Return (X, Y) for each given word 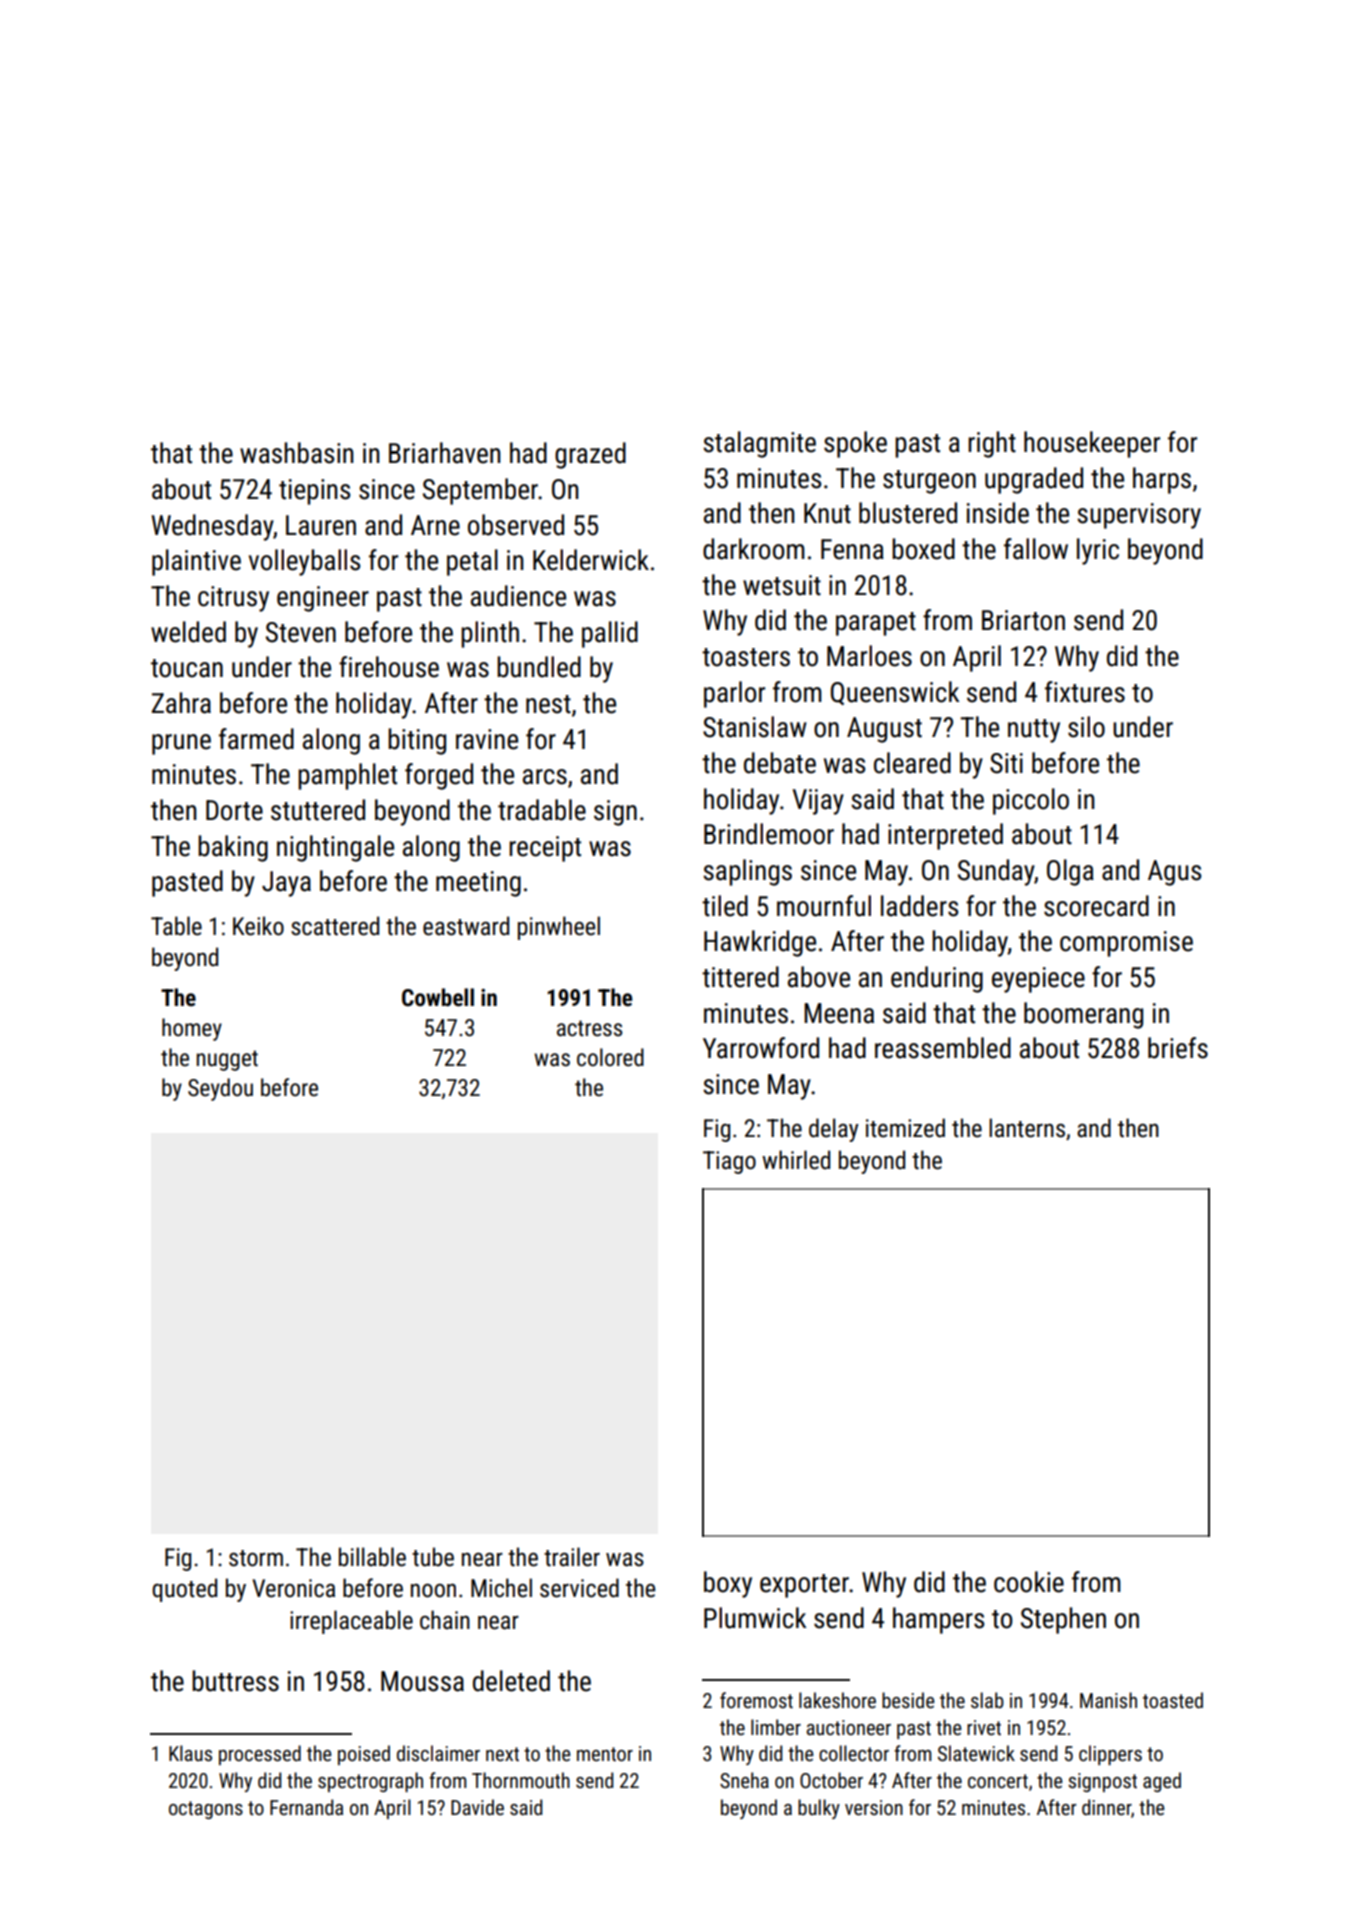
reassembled (943, 1048)
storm (256, 1558)
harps (1162, 480)
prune (181, 744)
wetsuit (782, 585)
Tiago (729, 1162)
